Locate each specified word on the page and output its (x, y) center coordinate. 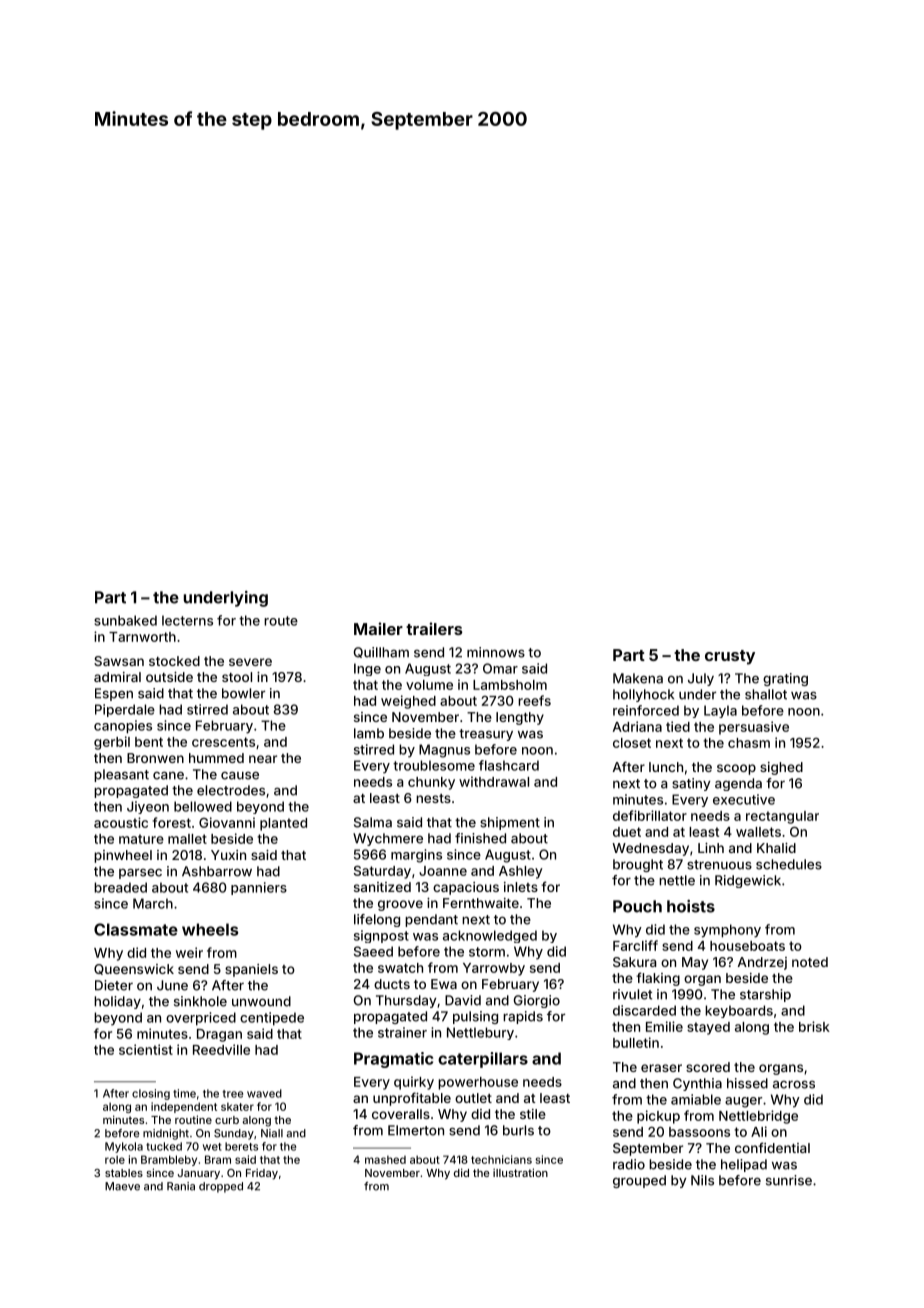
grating (785, 679)
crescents (223, 742)
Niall (272, 1133)
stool (237, 677)
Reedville (221, 1049)
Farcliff (635, 945)
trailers (434, 628)
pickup (658, 1117)
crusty (730, 657)
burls (518, 1130)
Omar (500, 668)
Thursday (406, 1001)
